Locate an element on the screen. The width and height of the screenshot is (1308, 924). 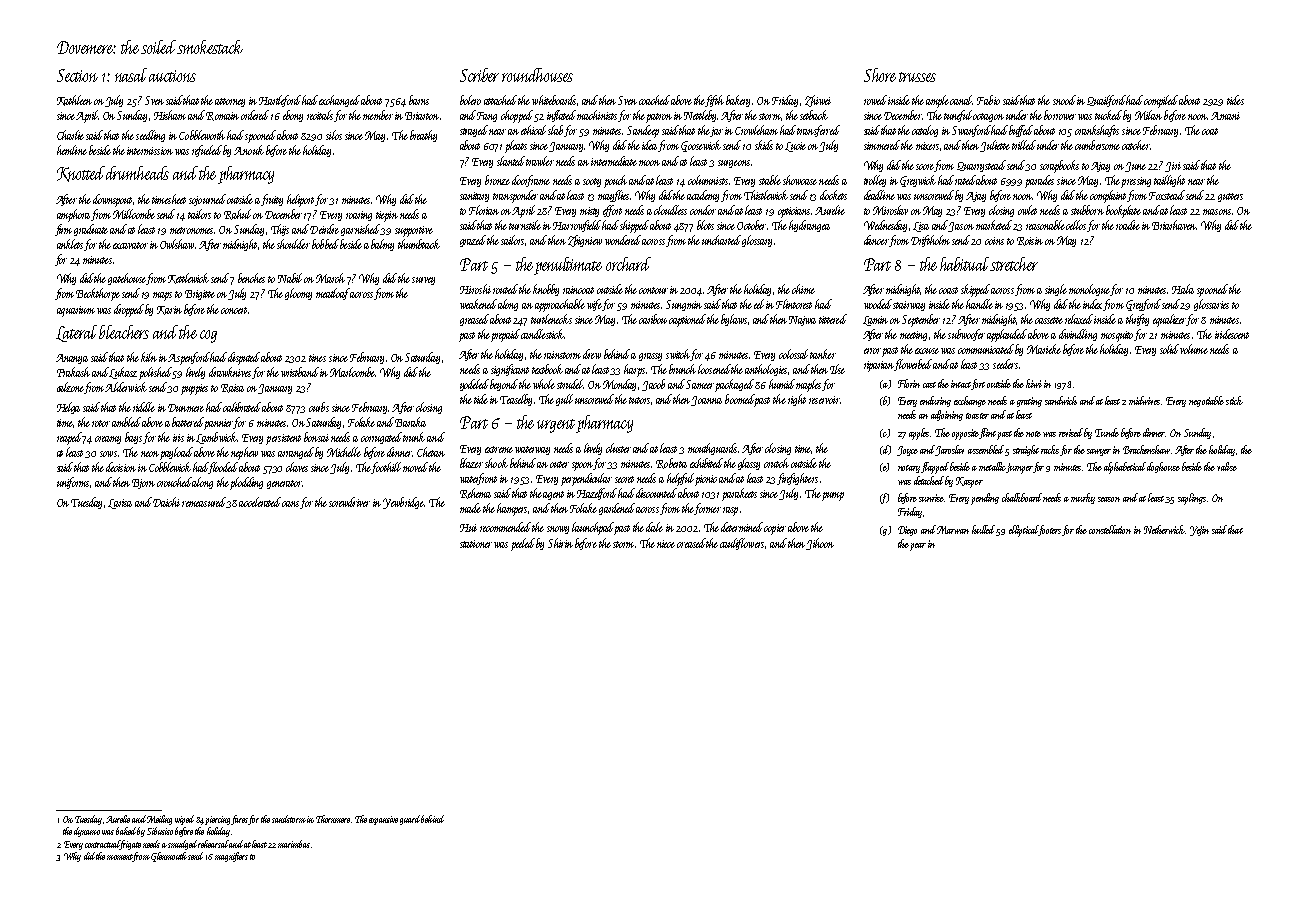
marimbas is located at coordinates (294, 844).
